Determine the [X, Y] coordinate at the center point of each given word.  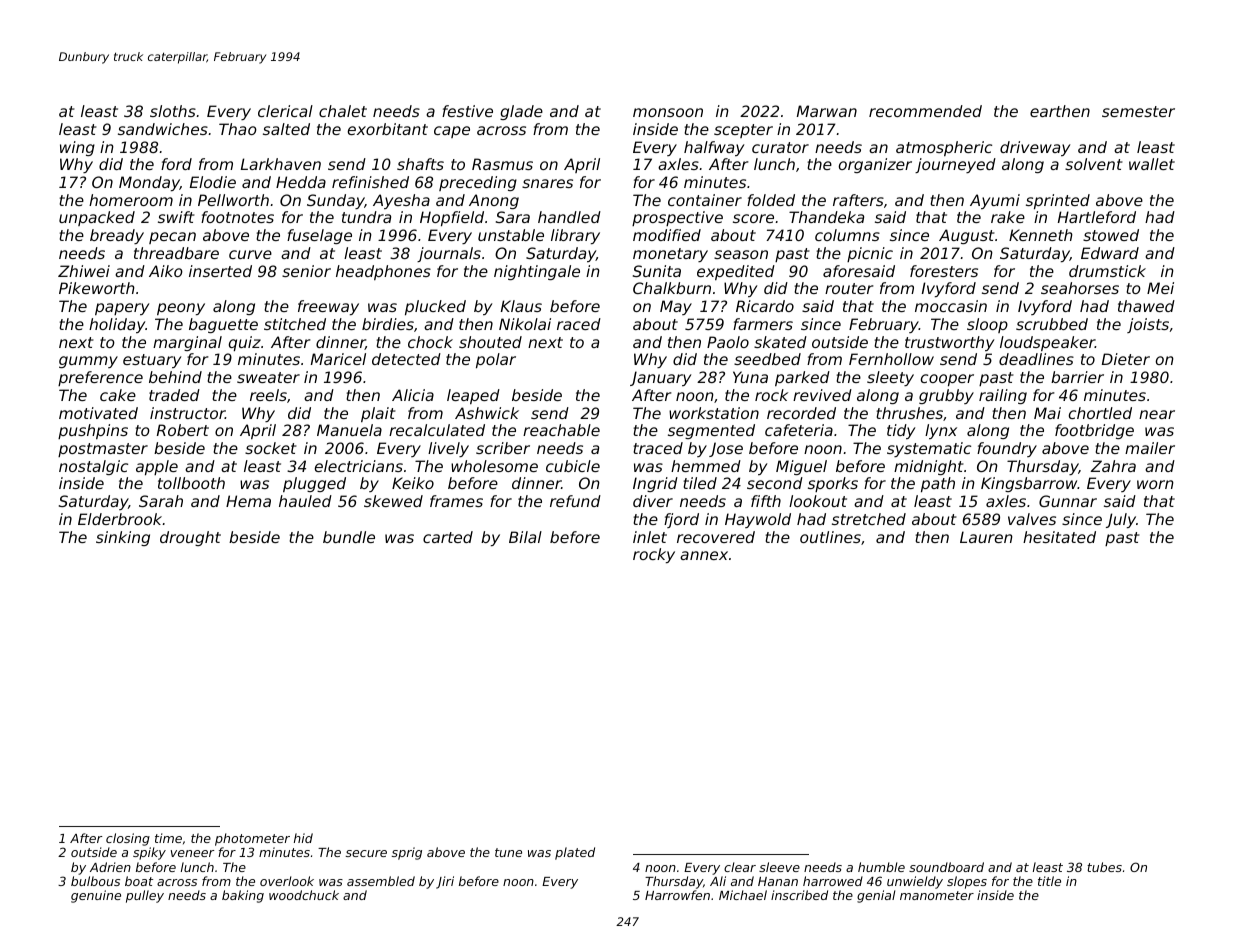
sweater [268, 377]
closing [128, 839]
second [775, 483]
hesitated [1059, 537]
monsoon [668, 112]
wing [77, 148]
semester [1138, 111]
